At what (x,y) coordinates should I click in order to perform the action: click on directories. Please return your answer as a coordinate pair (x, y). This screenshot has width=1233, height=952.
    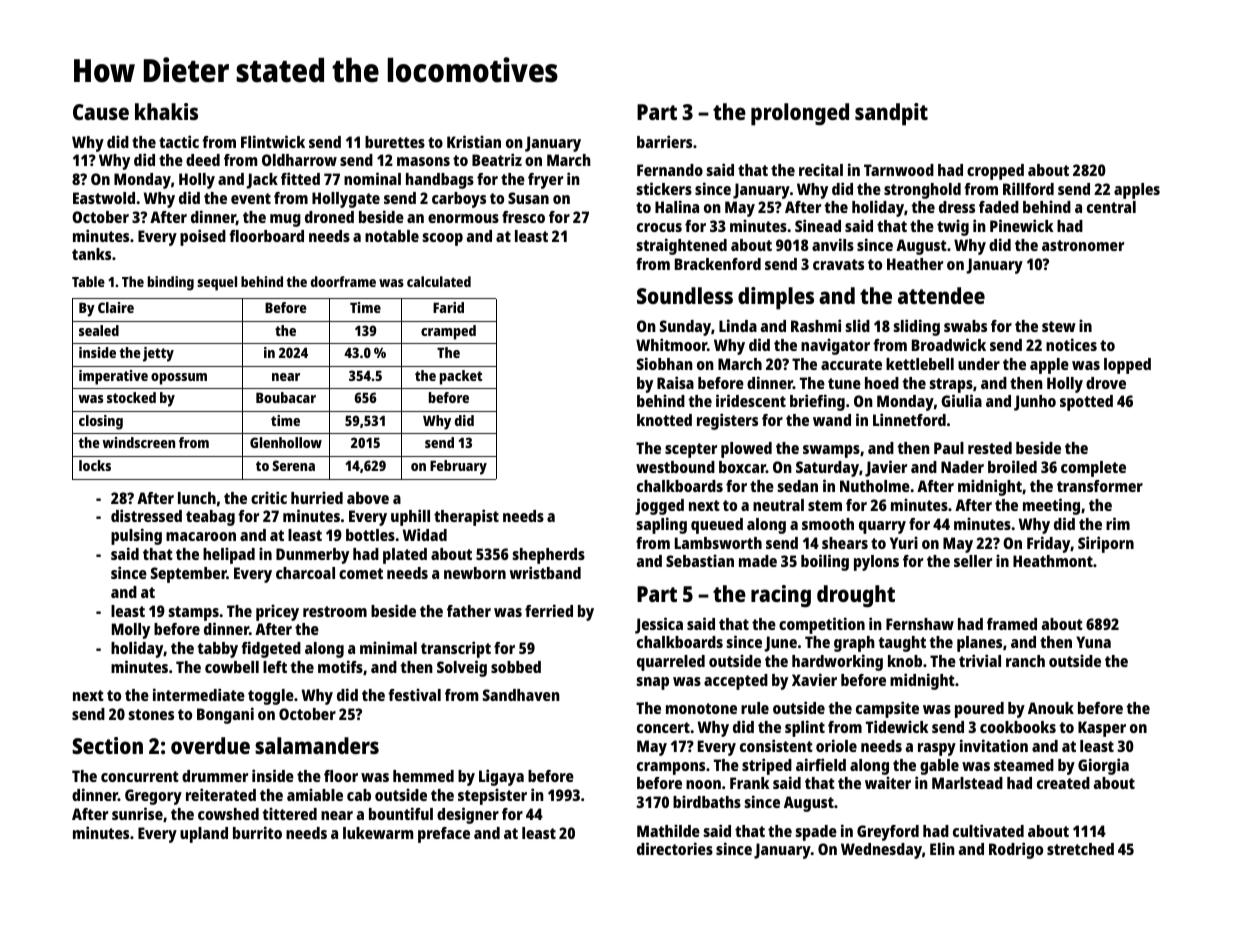
    Looking at the image, I should click on (675, 848).
